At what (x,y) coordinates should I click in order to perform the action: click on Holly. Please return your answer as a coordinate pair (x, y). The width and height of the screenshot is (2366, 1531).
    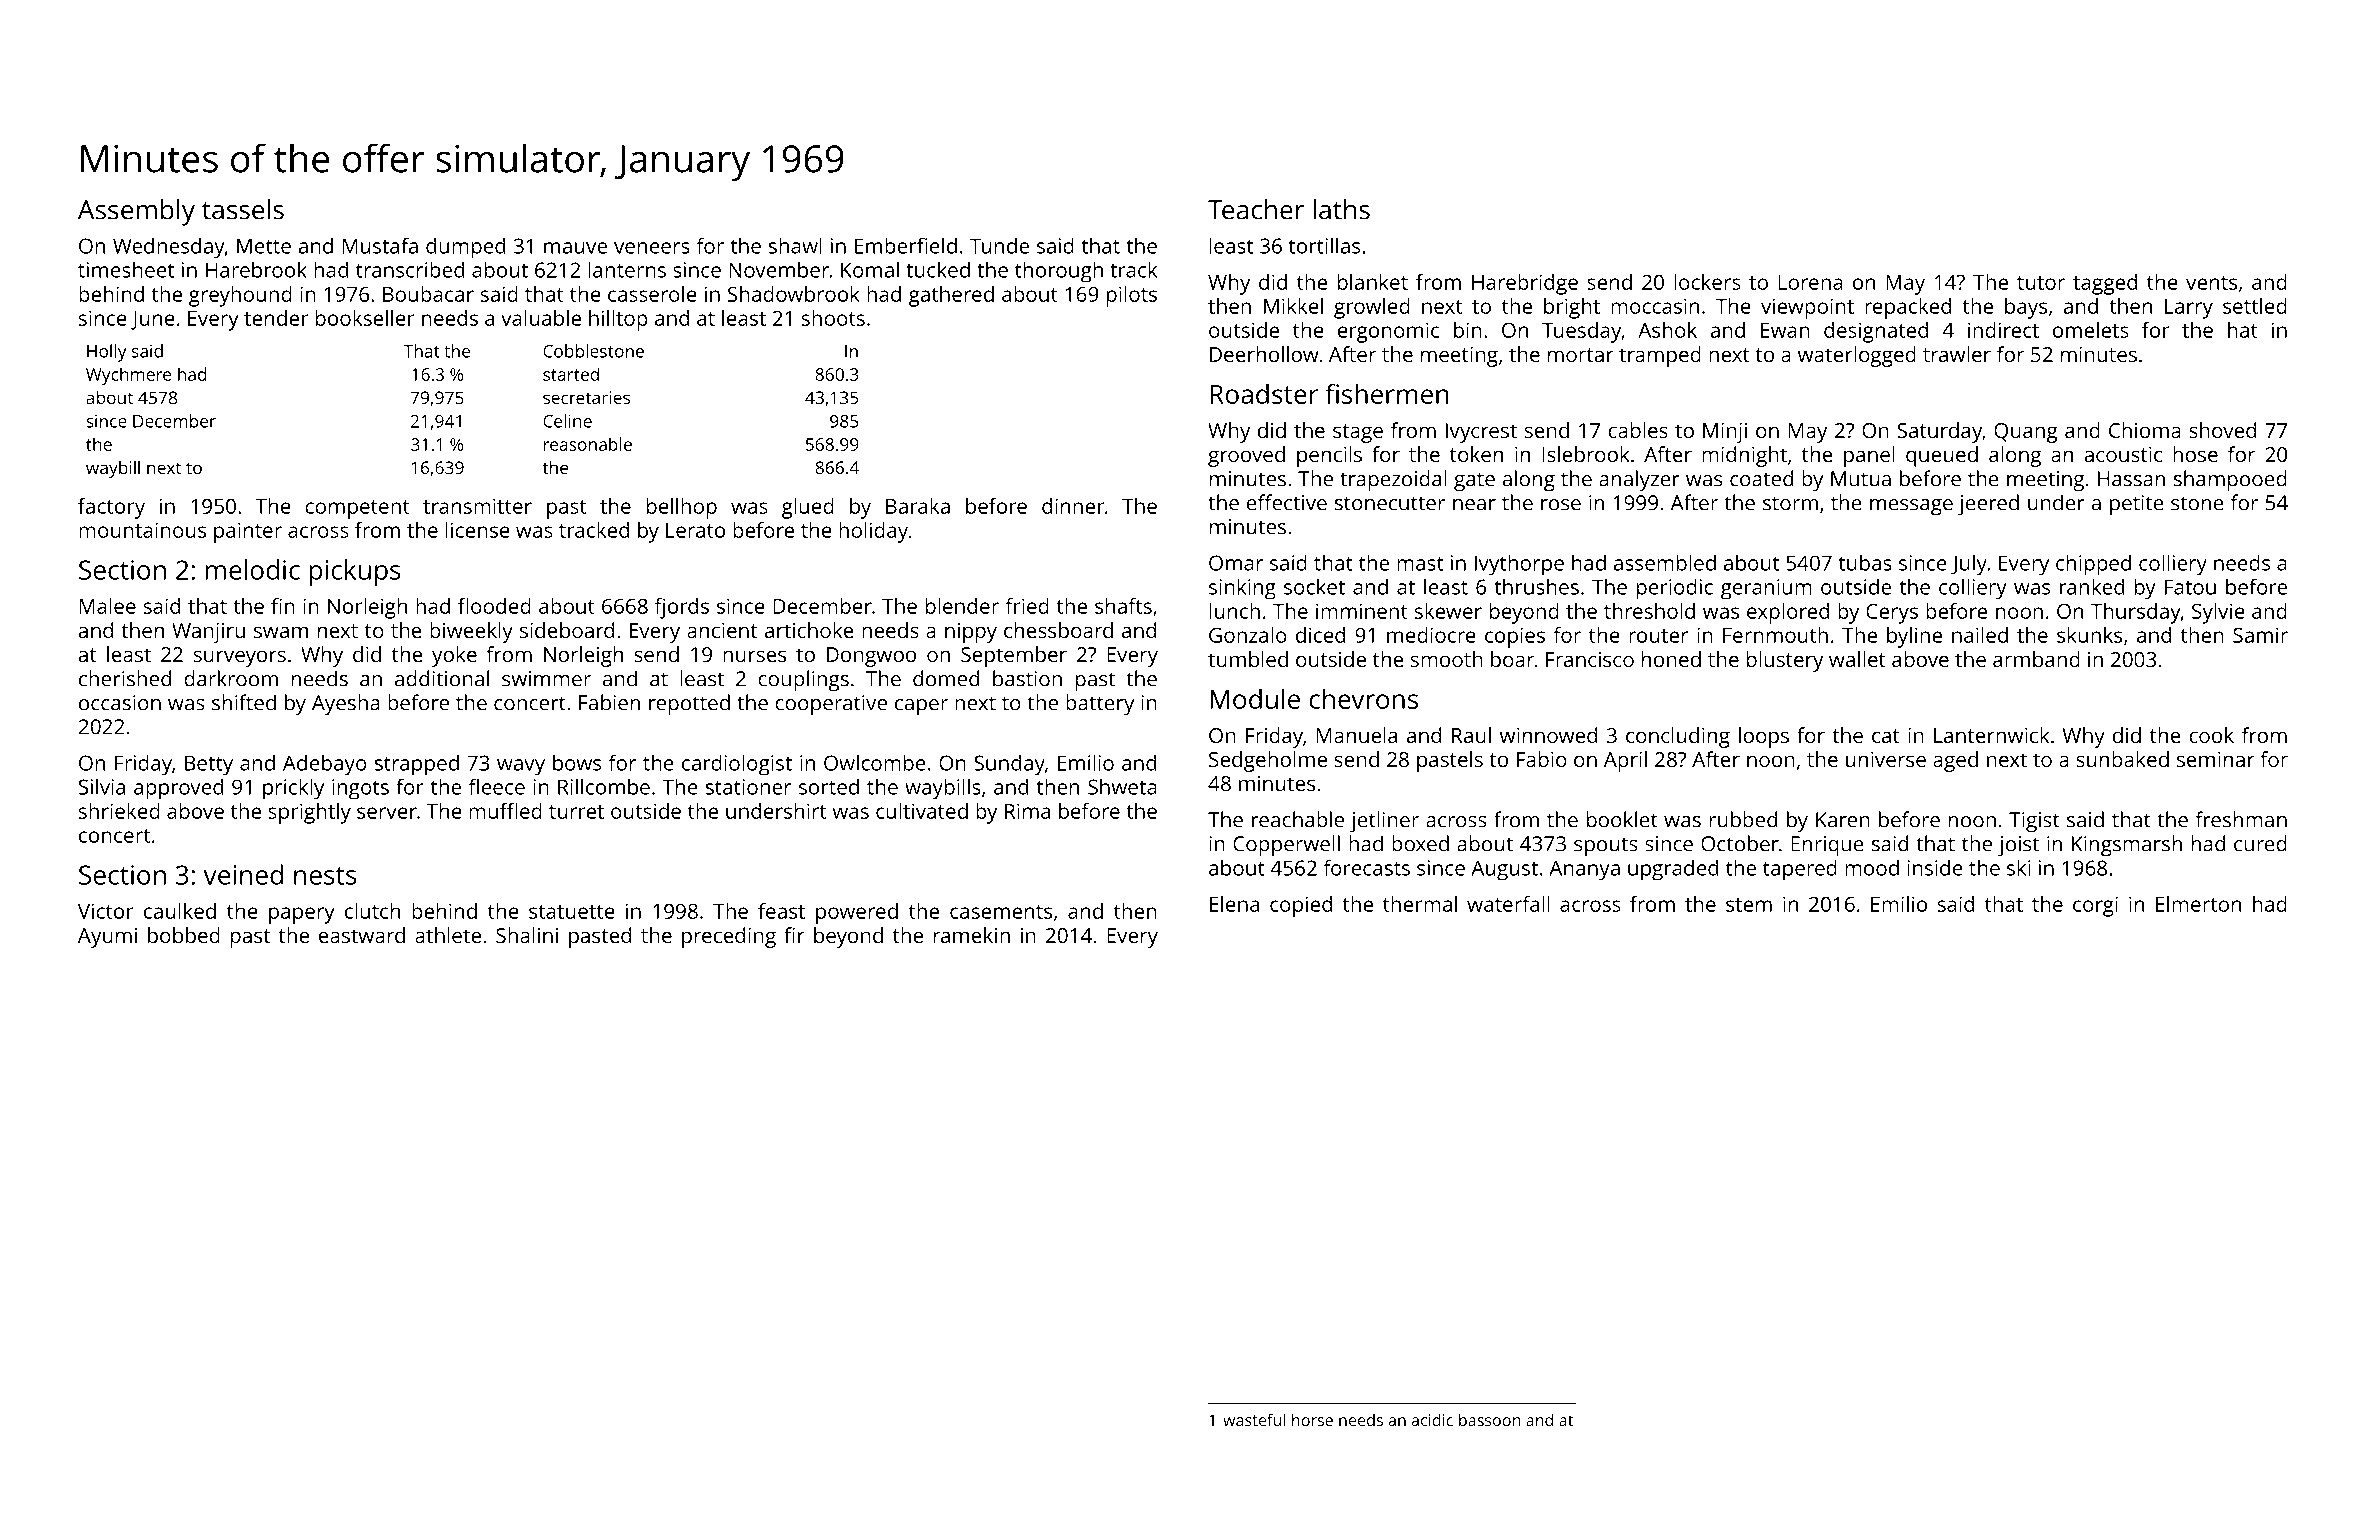
    Looking at the image, I should click on (107, 353).
